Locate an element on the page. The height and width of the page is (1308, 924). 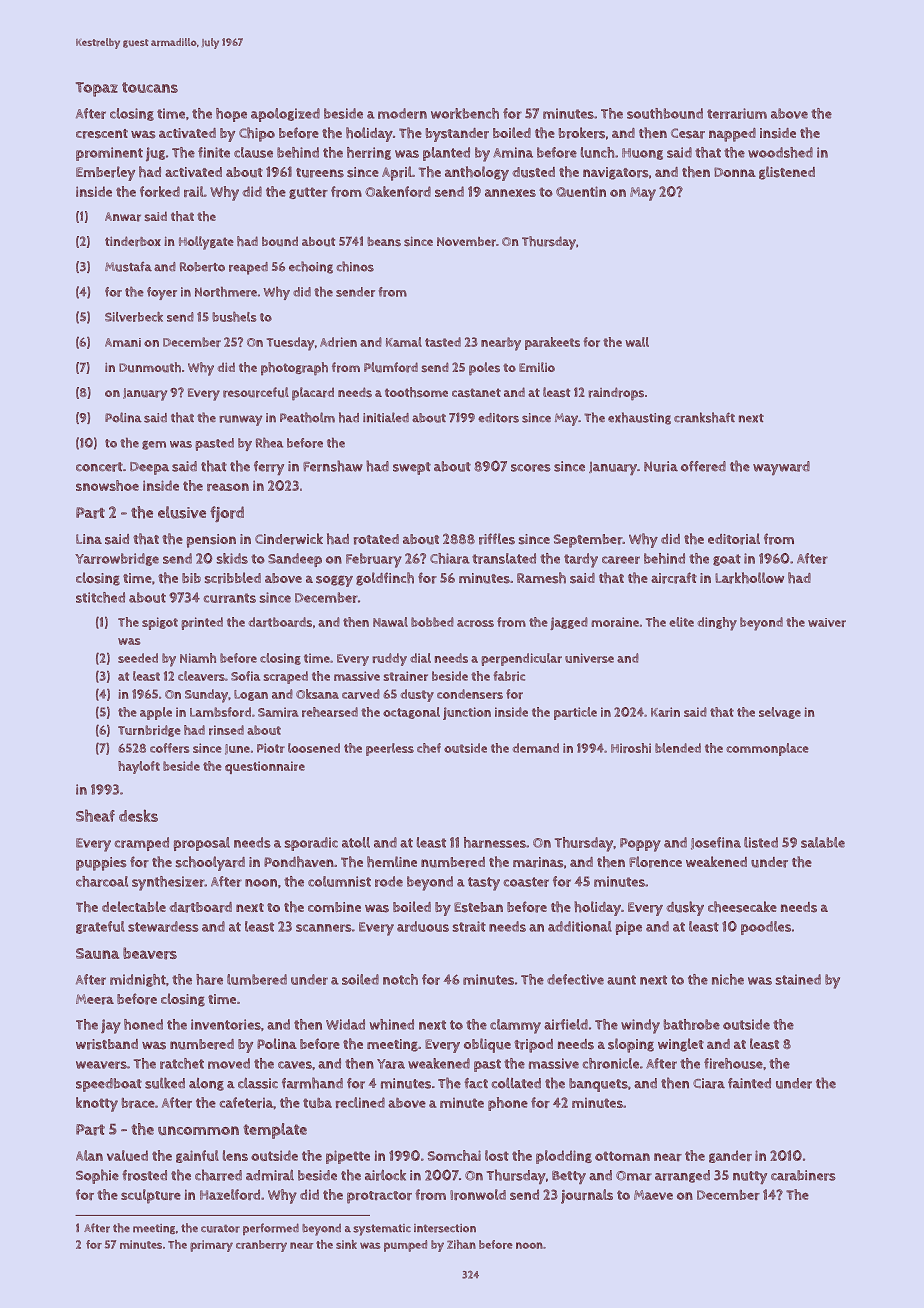
resourceful is located at coordinates (256, 392).
